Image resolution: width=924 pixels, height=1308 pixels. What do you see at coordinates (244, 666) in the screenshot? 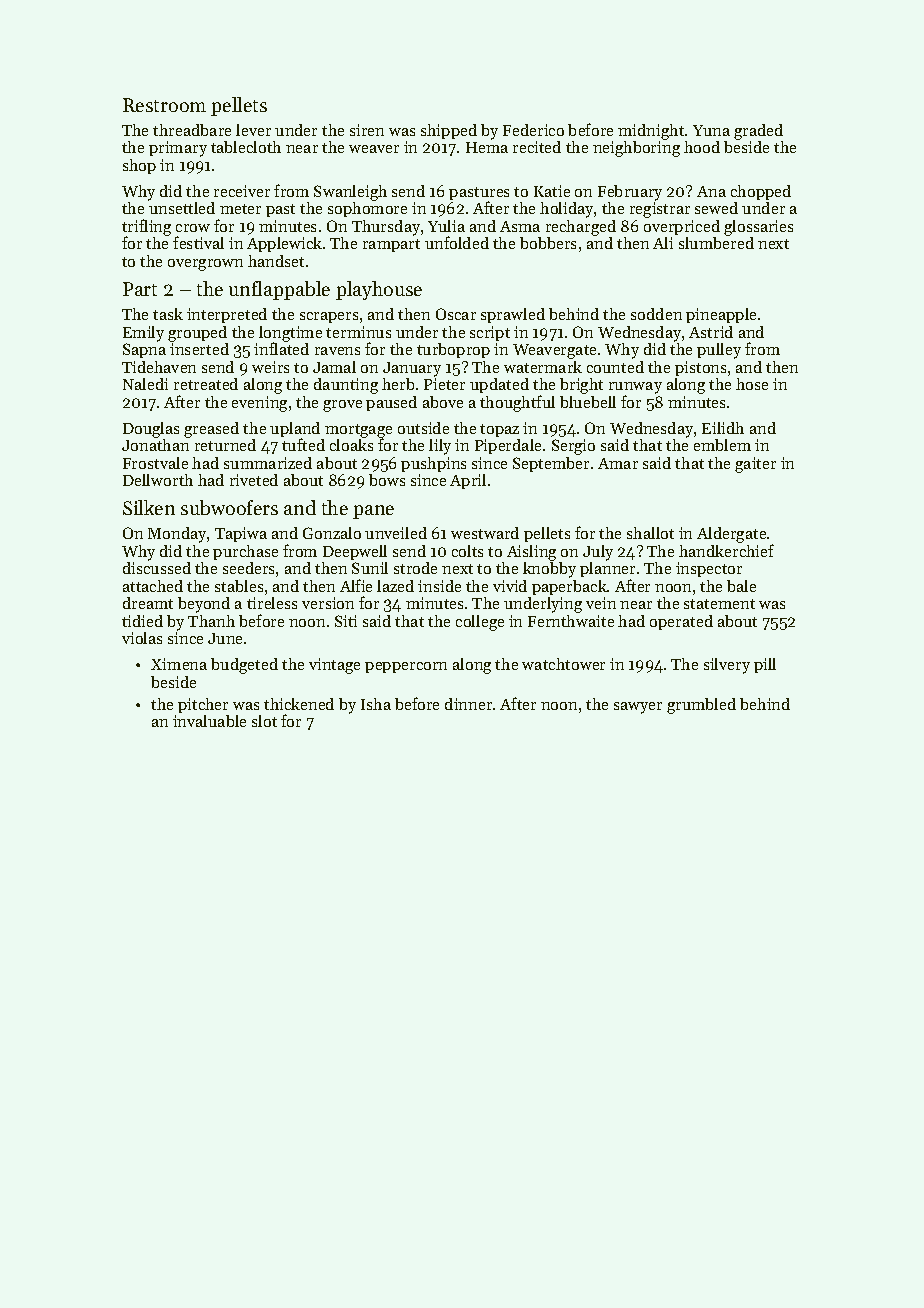
I see `budgeted` at bounding box center [244, 666].
